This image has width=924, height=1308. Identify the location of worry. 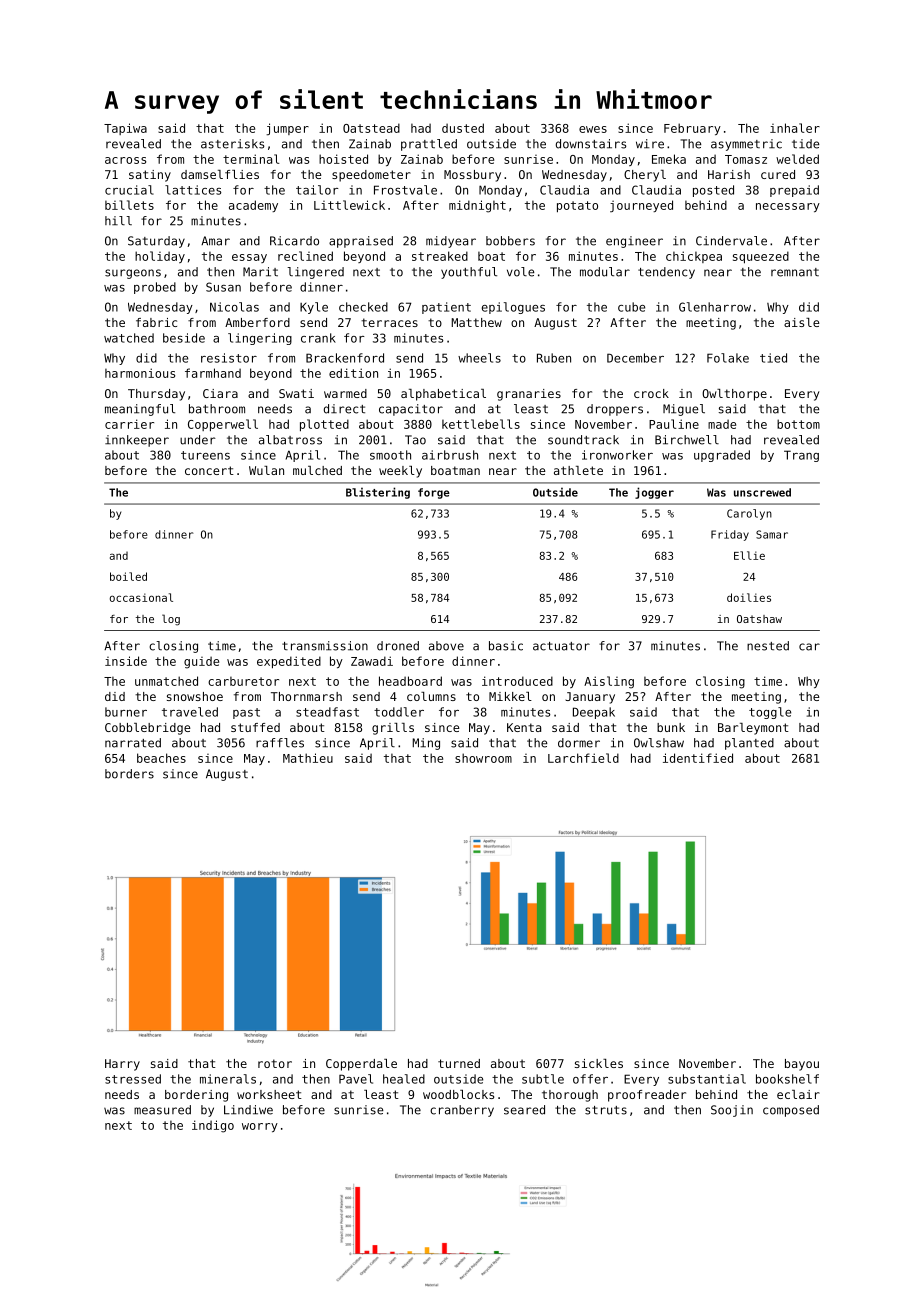
(260, 1127).
